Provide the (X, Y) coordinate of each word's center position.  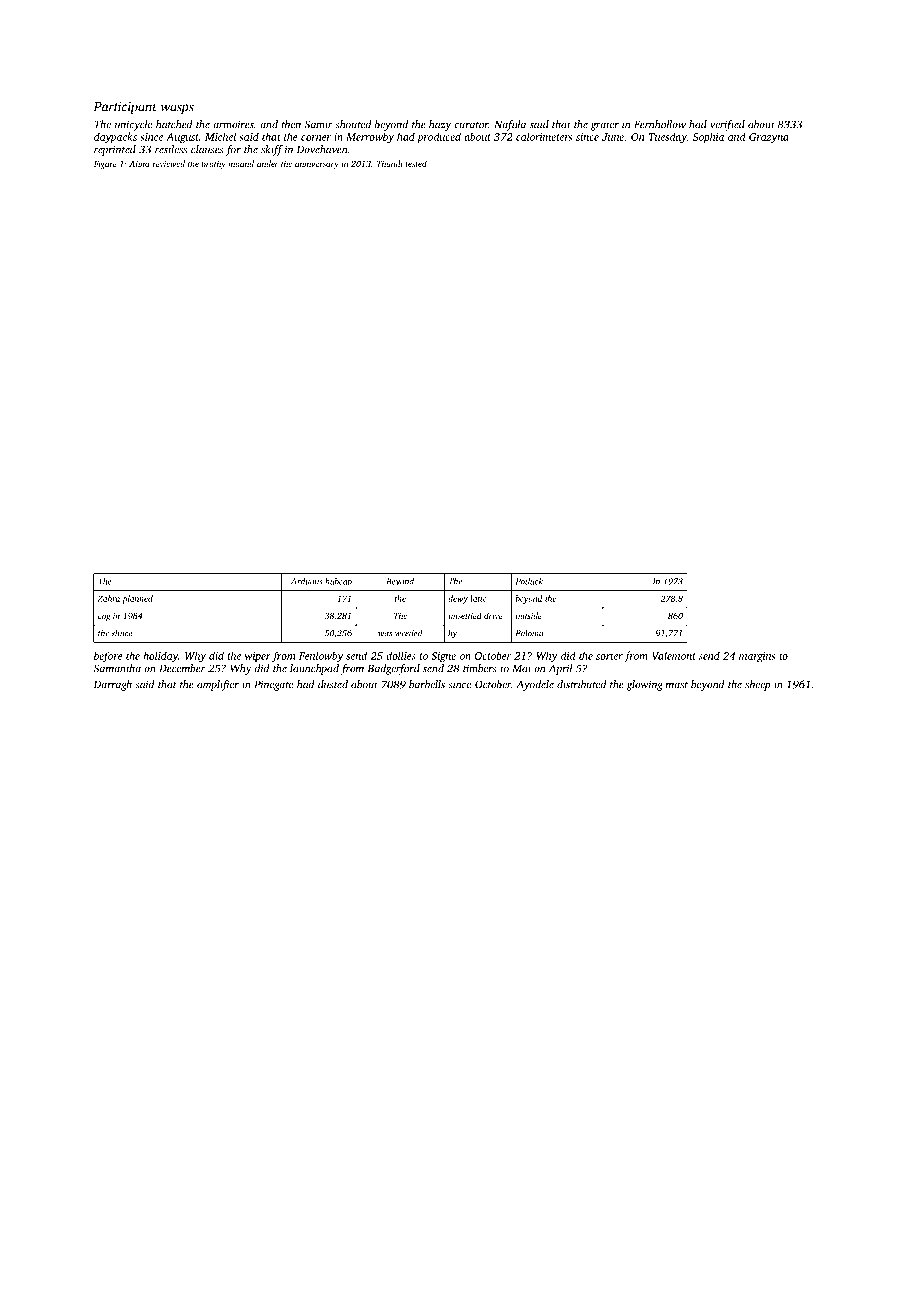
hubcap (338, 582)
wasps (177, 109)
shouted (353, 124)
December (182, 668)
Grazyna (769, 138)
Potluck (529, 581)
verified (727, 125)
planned (137, 599)
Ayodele (535, 685)
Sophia (708, 137)
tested (416, 163)
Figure (105, 165)
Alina (139, 163)
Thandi (390, 163)
